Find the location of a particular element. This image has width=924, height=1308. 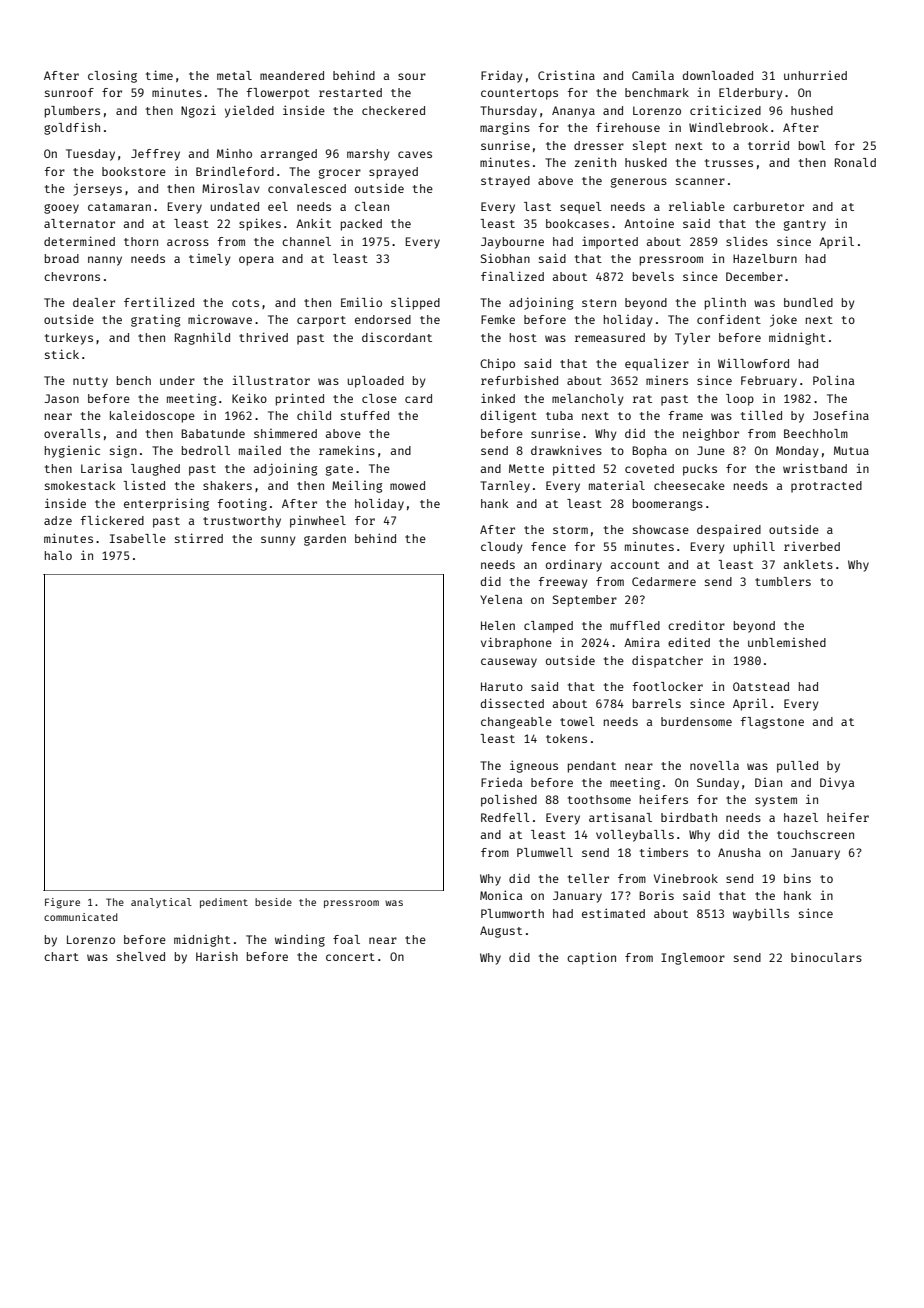

tumblers is located at coordinates (783, 581).
